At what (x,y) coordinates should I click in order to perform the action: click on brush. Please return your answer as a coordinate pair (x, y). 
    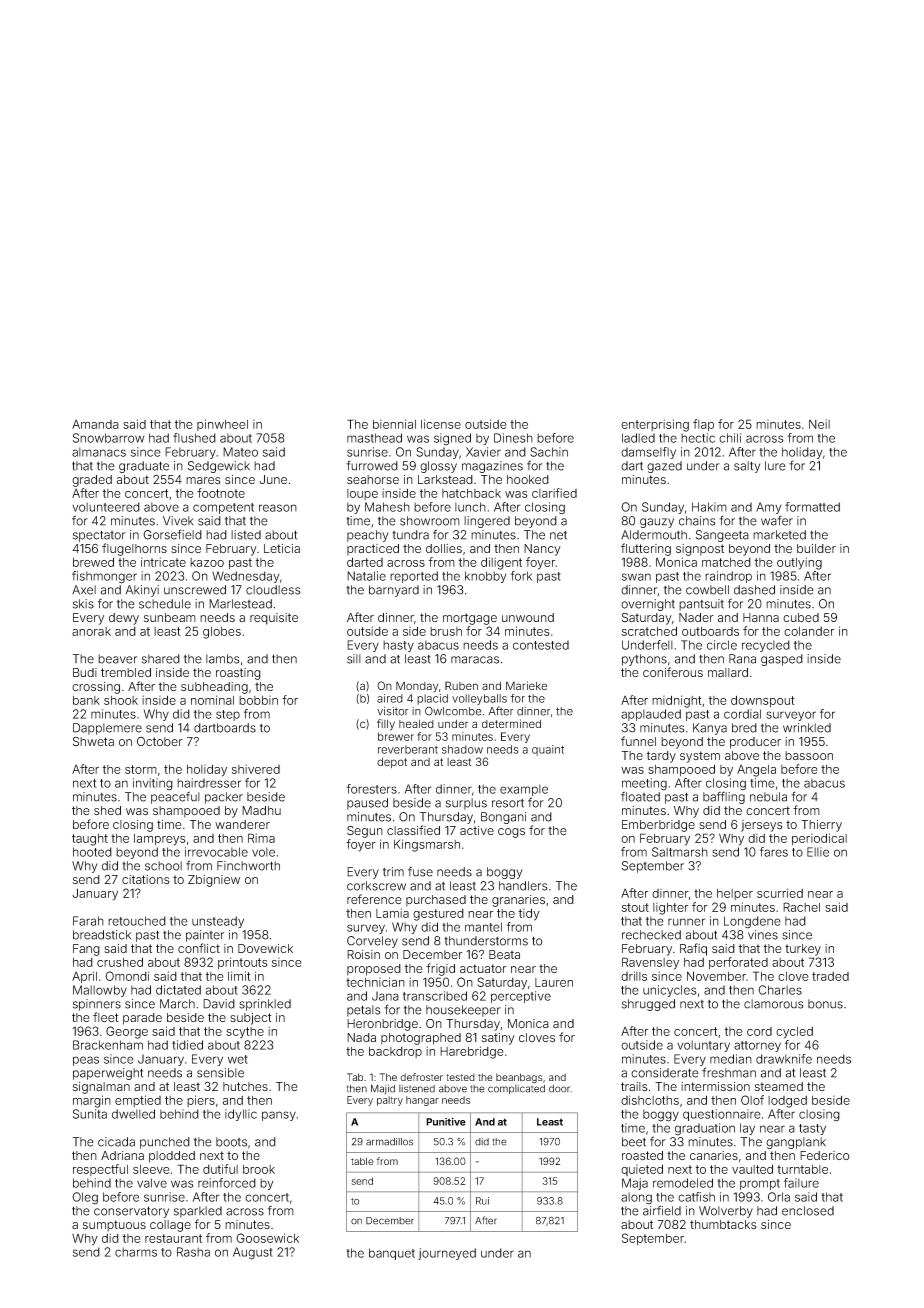
    Looking at the image, I should click on (446, 631).
